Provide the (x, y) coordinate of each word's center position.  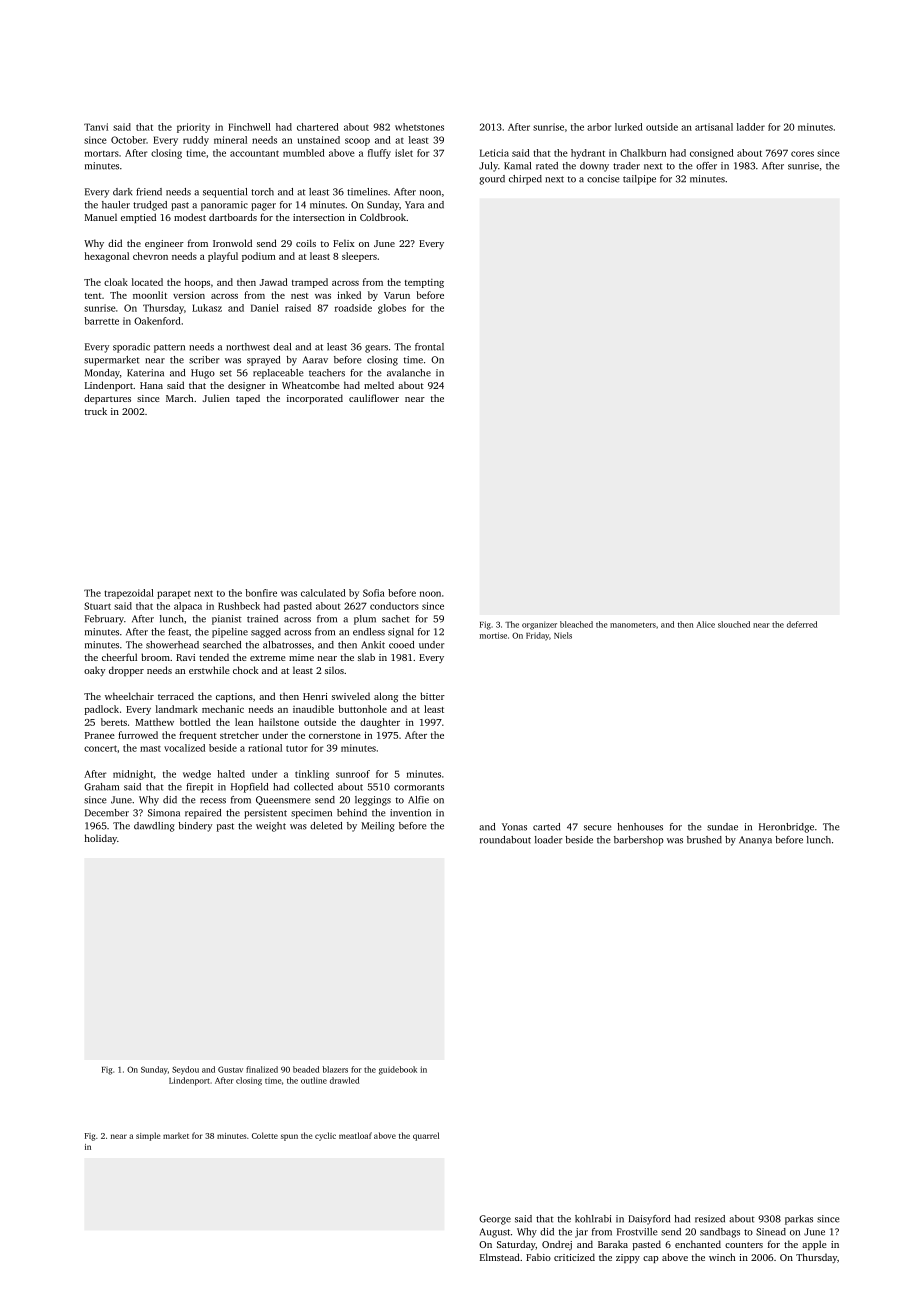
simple (148, 1136)
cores (802, 154)
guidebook (398, 1070)
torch (262, 192)
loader (548, 840)
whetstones (419, 127)
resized (710, 1219)
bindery (195, 827)
